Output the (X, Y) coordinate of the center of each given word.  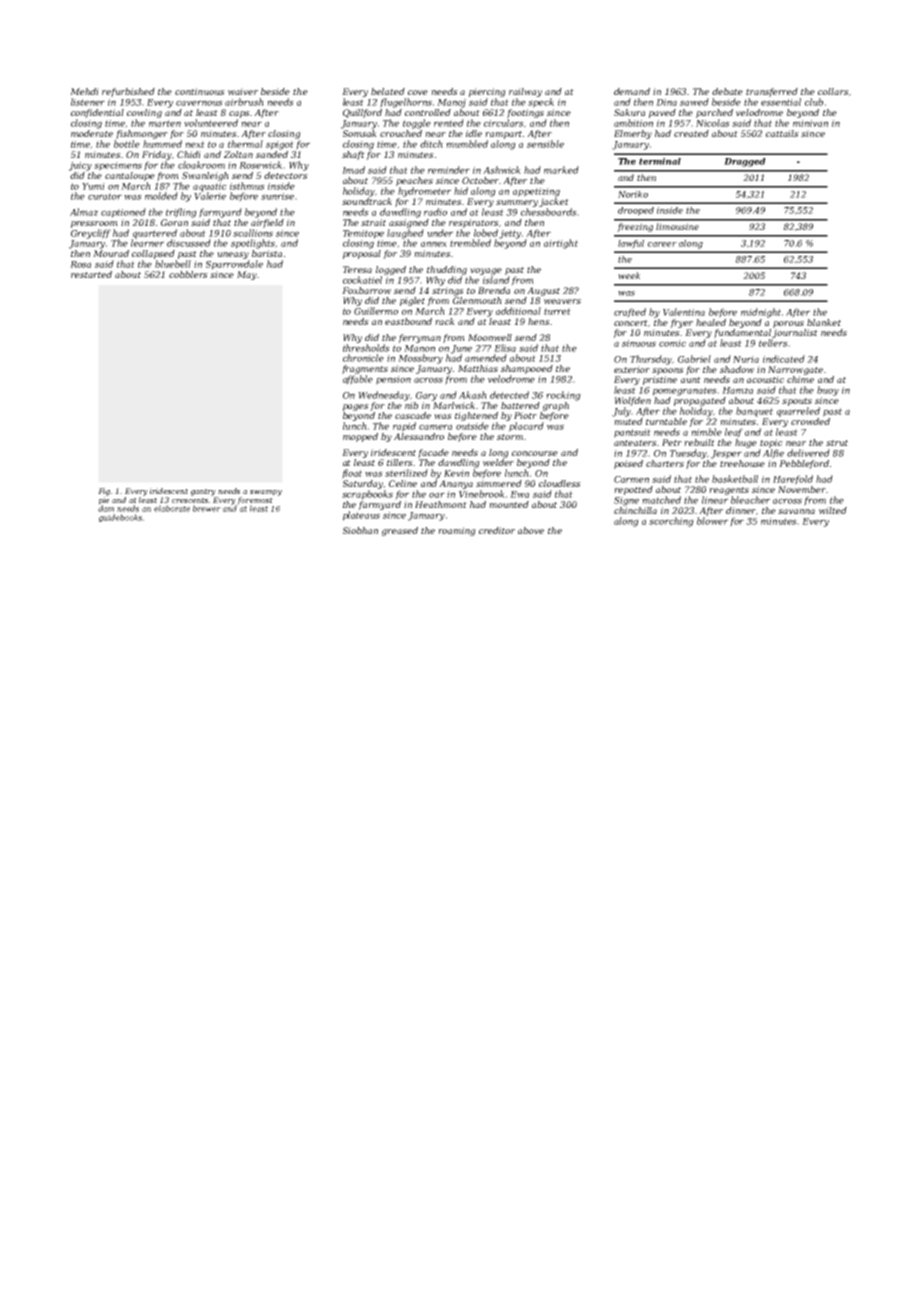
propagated (700, 401)
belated (388, 91)
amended (486, 358)
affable (358, 380)
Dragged (745, 162)
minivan (810, 123)
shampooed (527, 369)
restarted (91, 274)
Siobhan (360, 530)
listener (88, 102)
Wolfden (632, 401)
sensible (545, 144)
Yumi (93, 186)
